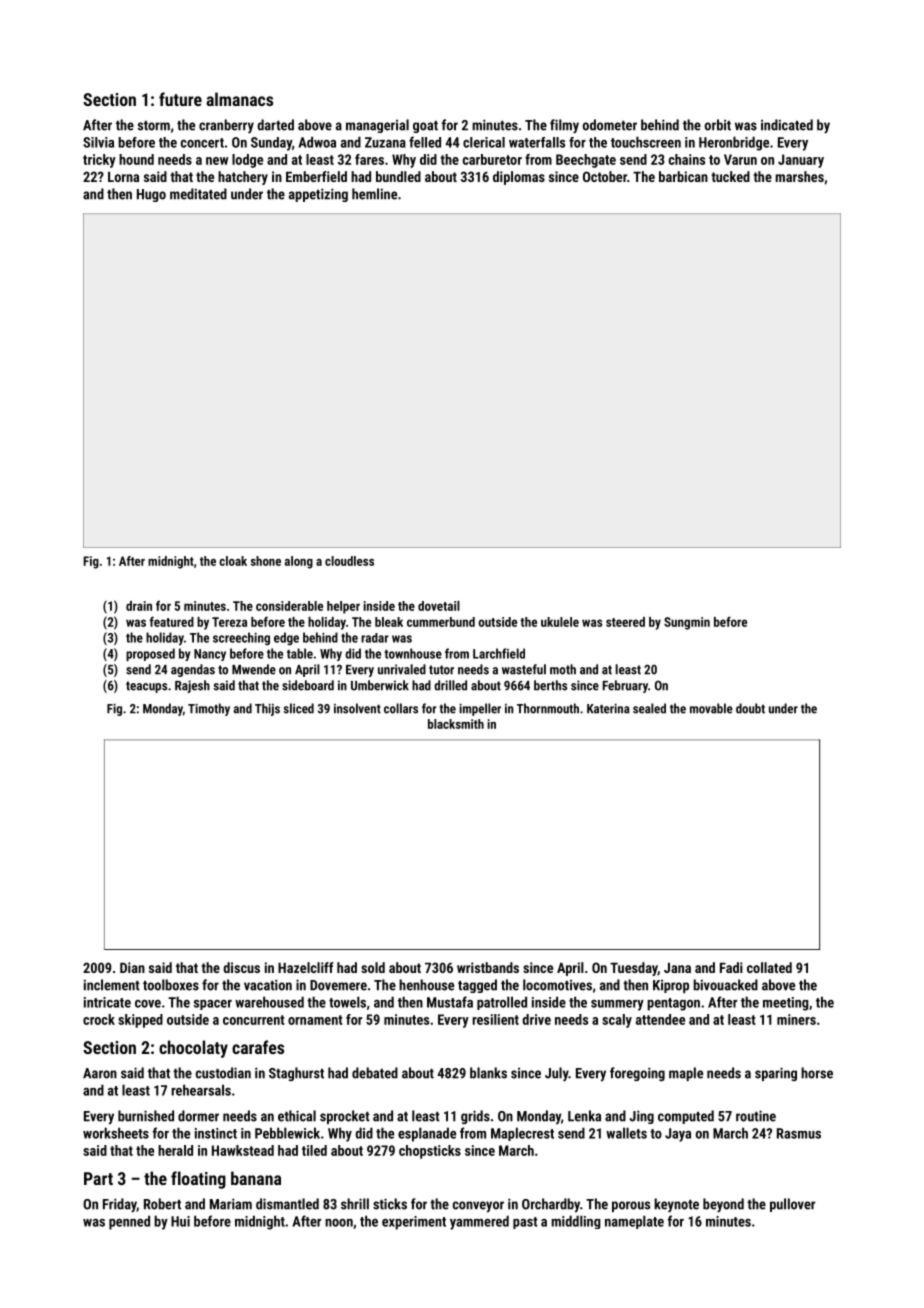 This screenshot has width=924, height=1308. Describe the element at coordinates (374, 194) in the screenshot. I see `hemline` at that location.
